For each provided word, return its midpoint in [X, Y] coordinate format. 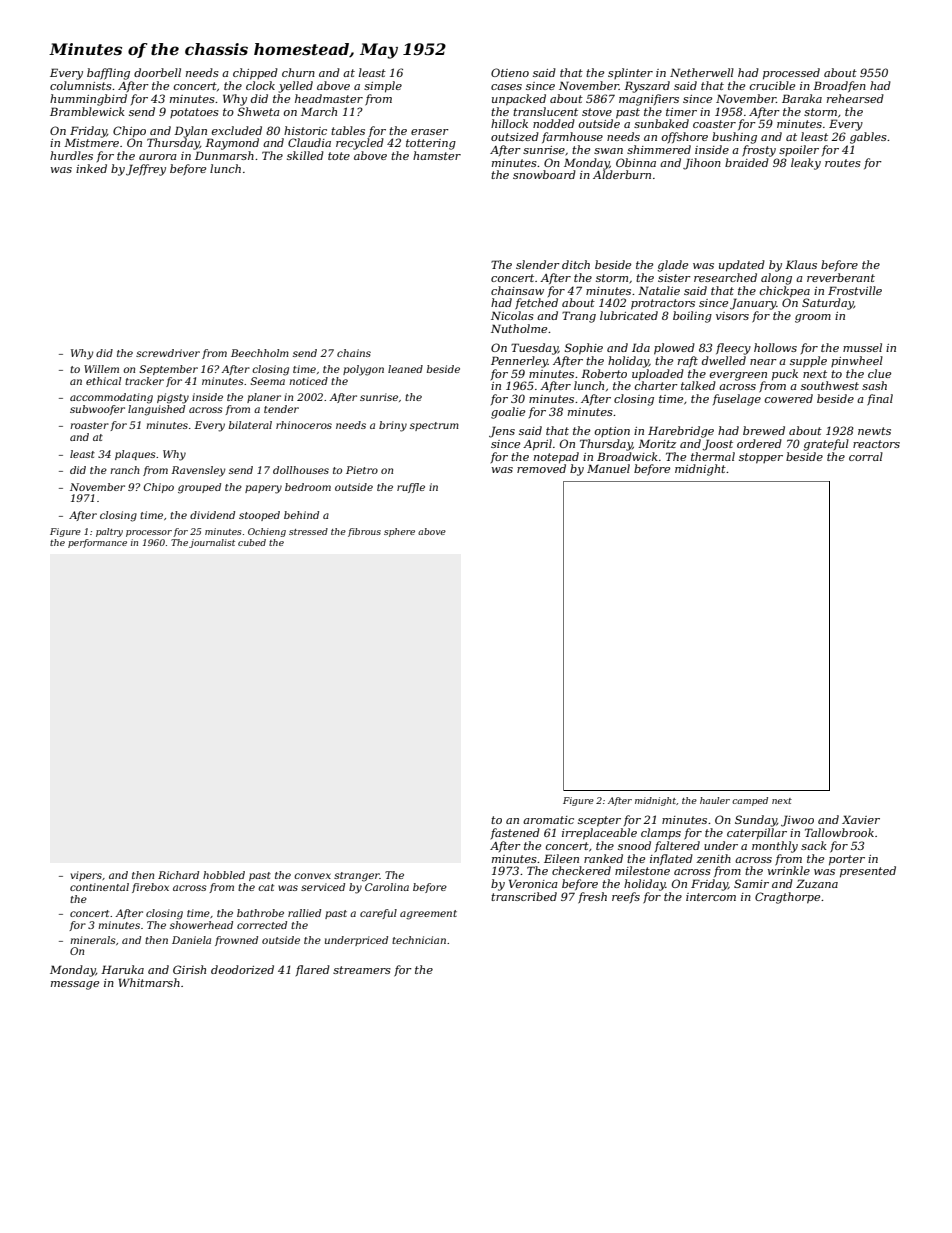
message [75, 985]
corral [866, 456]
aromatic [548, 820]
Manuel [608, 468]
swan [608, 151]
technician [419, 940]
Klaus [801, 264]
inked [91, 168]
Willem [101, 369]
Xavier [861, 819]
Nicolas [512, 315]
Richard [178, 875]
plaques [135, 455]
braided [747, 162]
